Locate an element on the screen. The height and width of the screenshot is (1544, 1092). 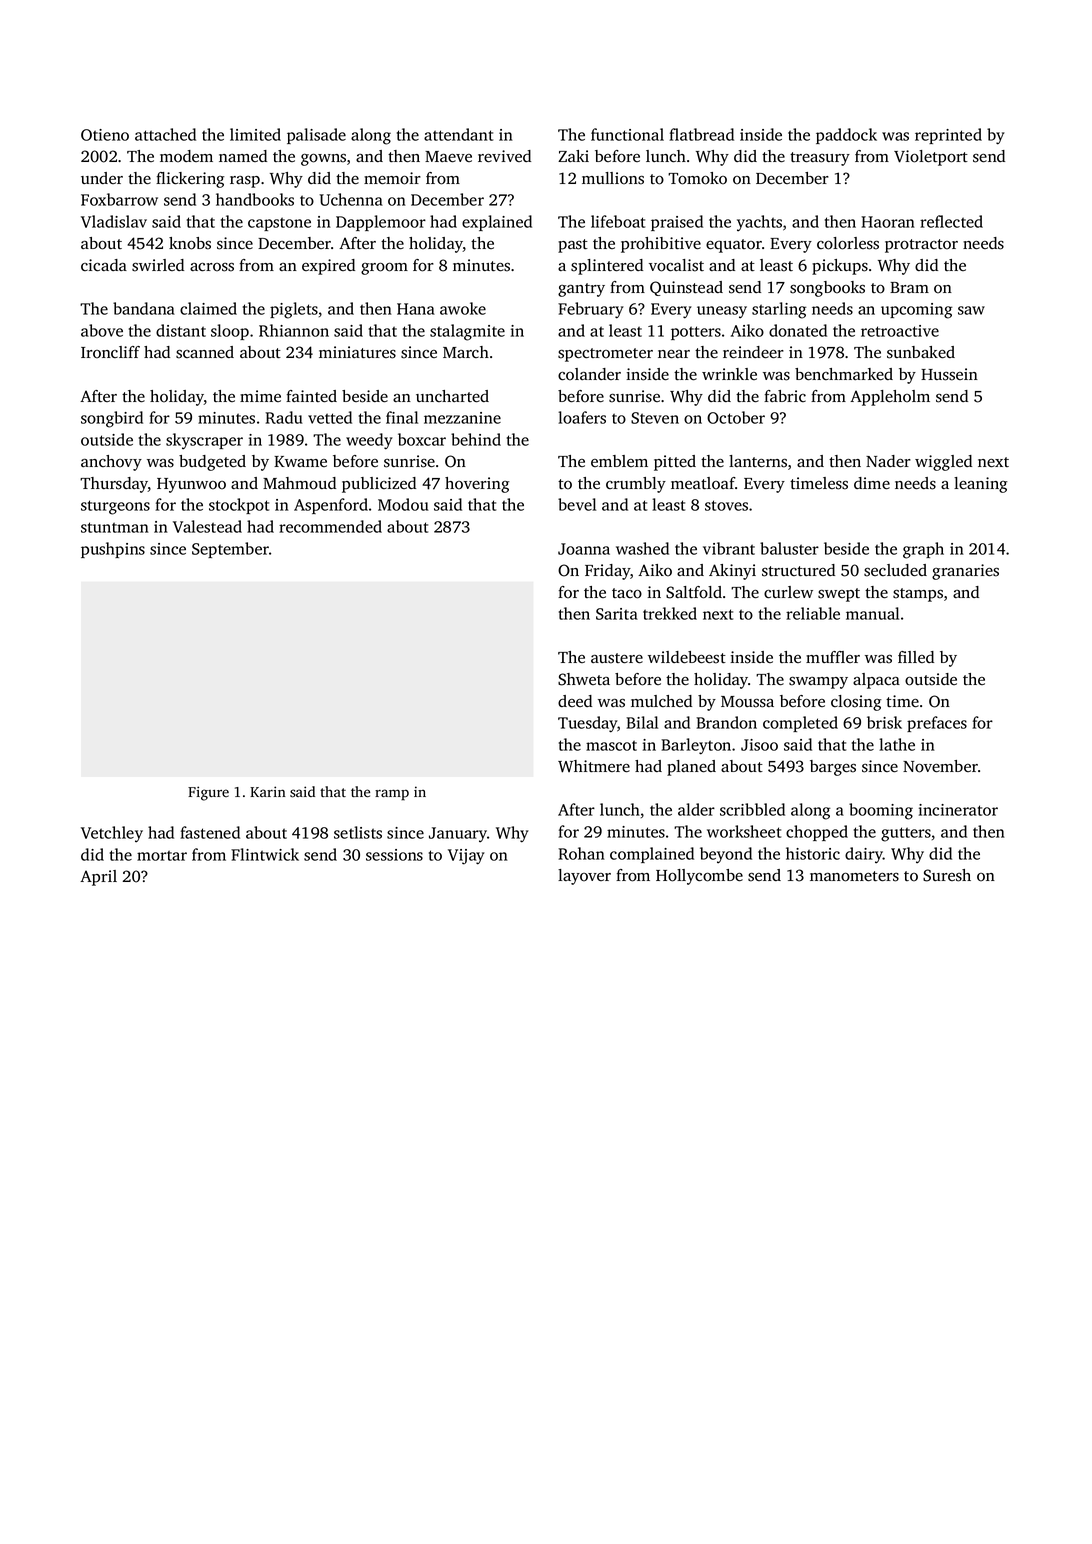
retroactive is located at coordinates (900, 331).
